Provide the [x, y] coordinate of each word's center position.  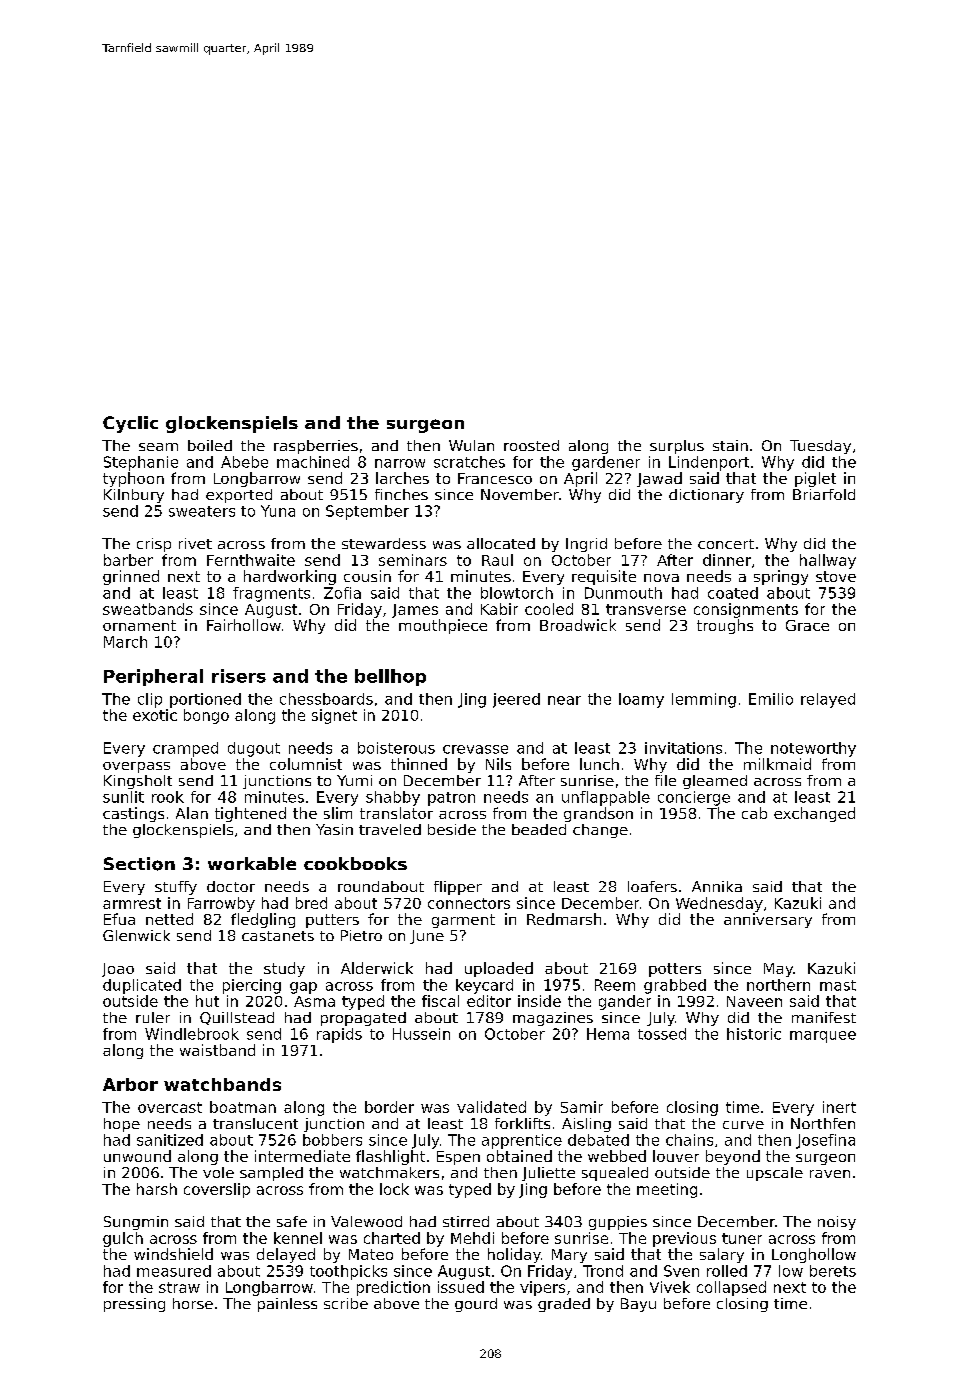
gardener [606, 463]
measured [174, 1271]
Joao [118, 970]
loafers [652, 886]
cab [754, 813]
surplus [677, 447]
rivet [195, 543]
